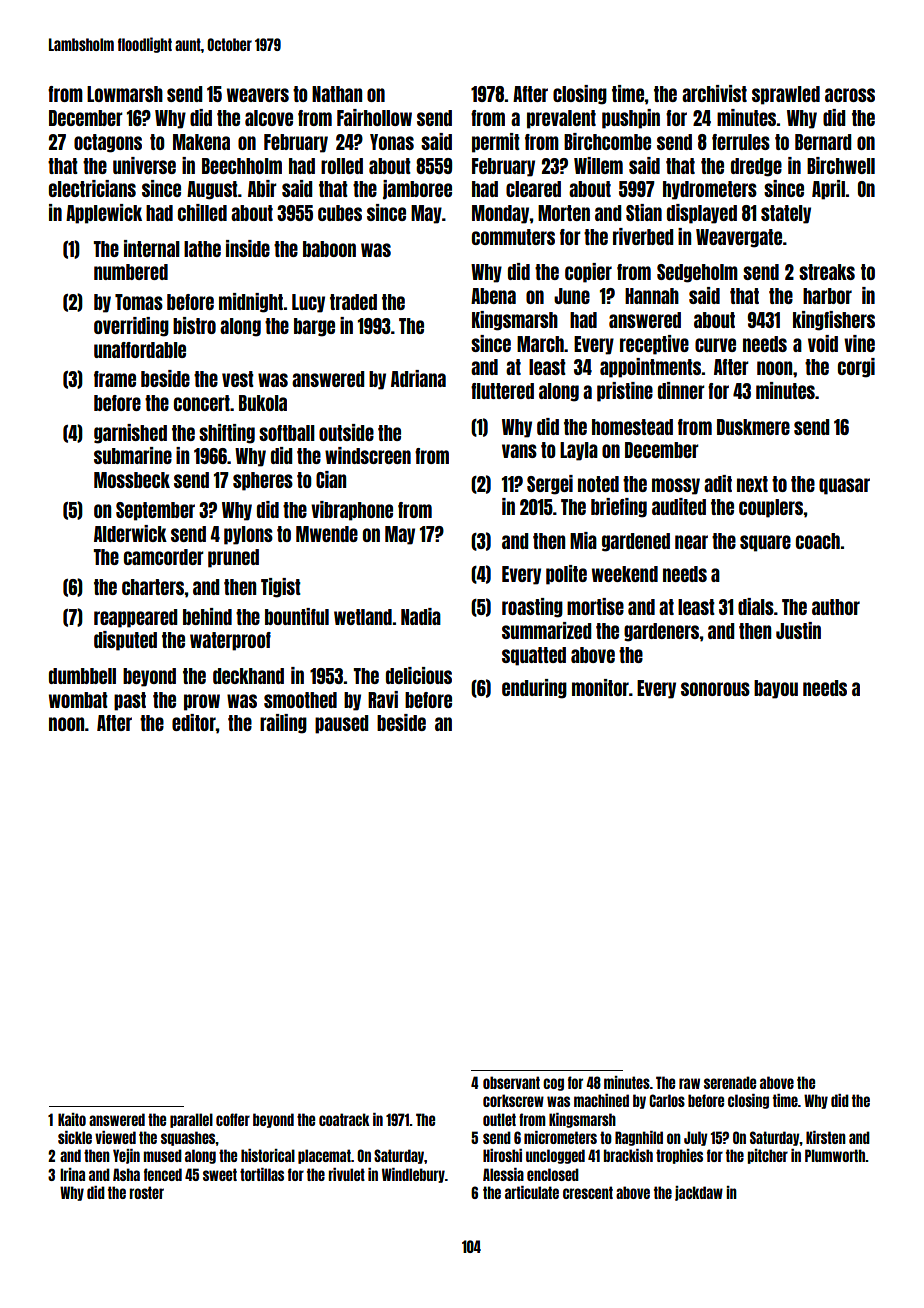 This document has width=924, height=1308. I want to click on frame, so click(115, 379).
